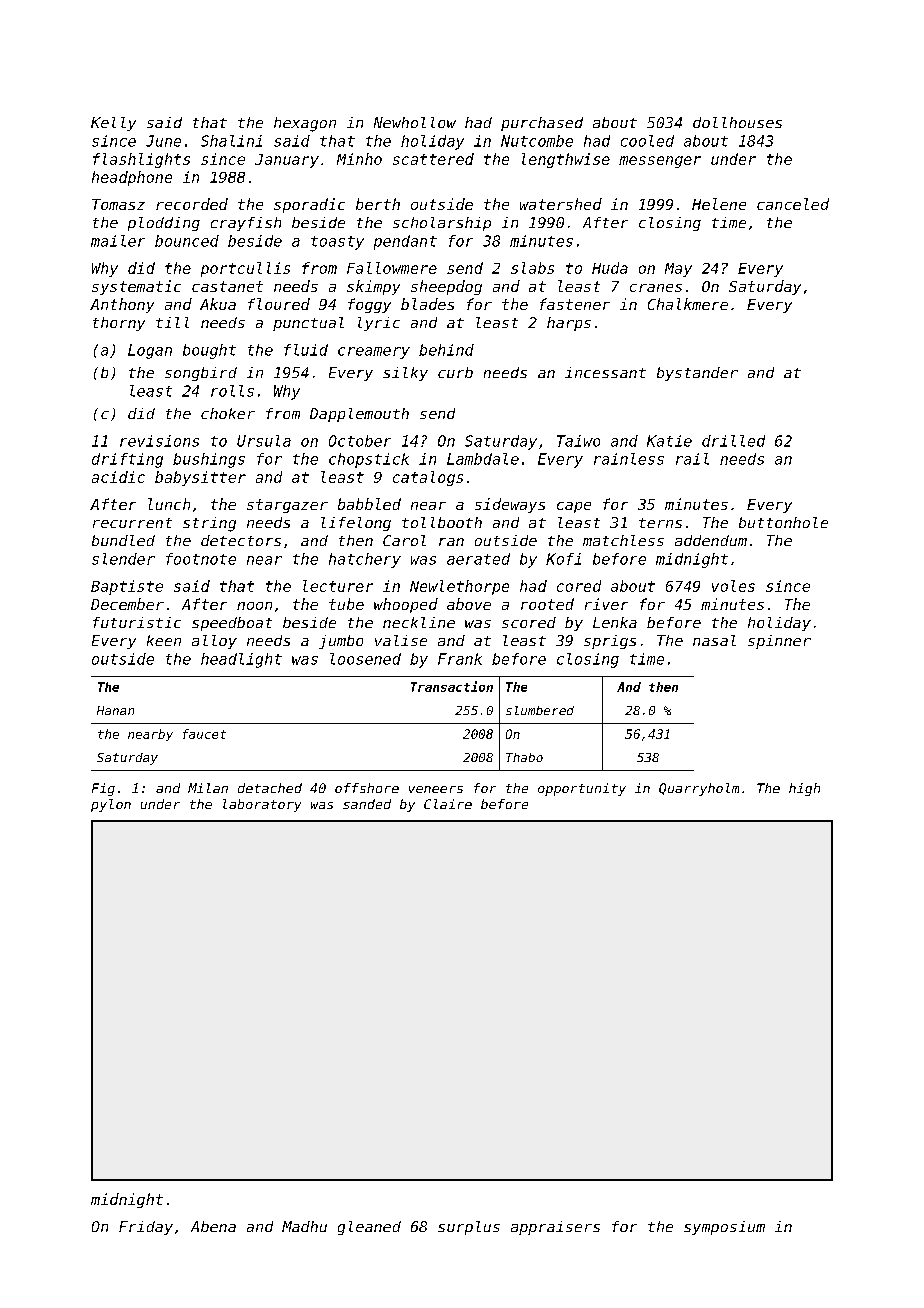 This image has width=924, height=1308. What do you see at coordinates (647, 141) in the image?
I see `cooled` at bounding box center [647, 141].
